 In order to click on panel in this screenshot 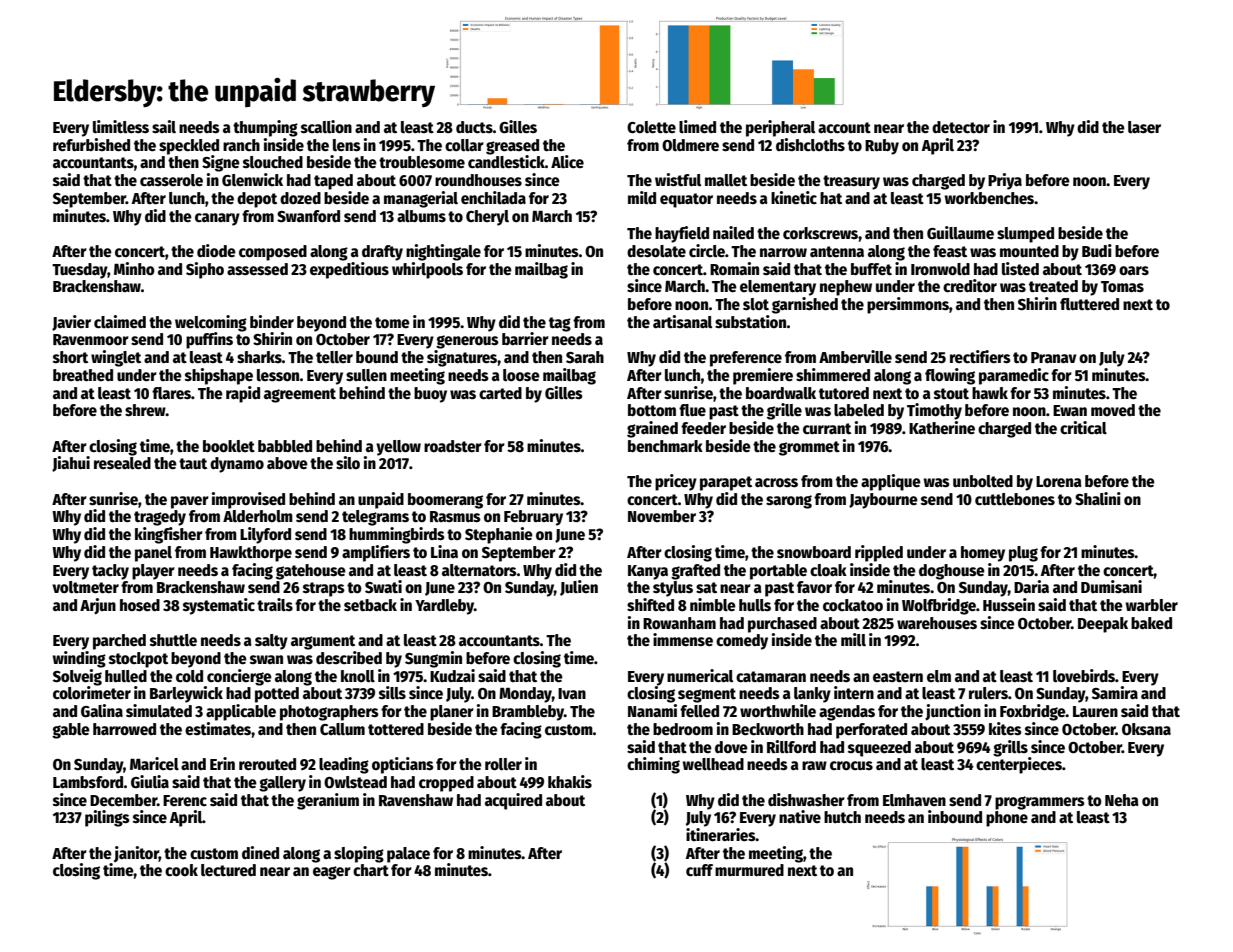, I will do `click(153, 554)`.
